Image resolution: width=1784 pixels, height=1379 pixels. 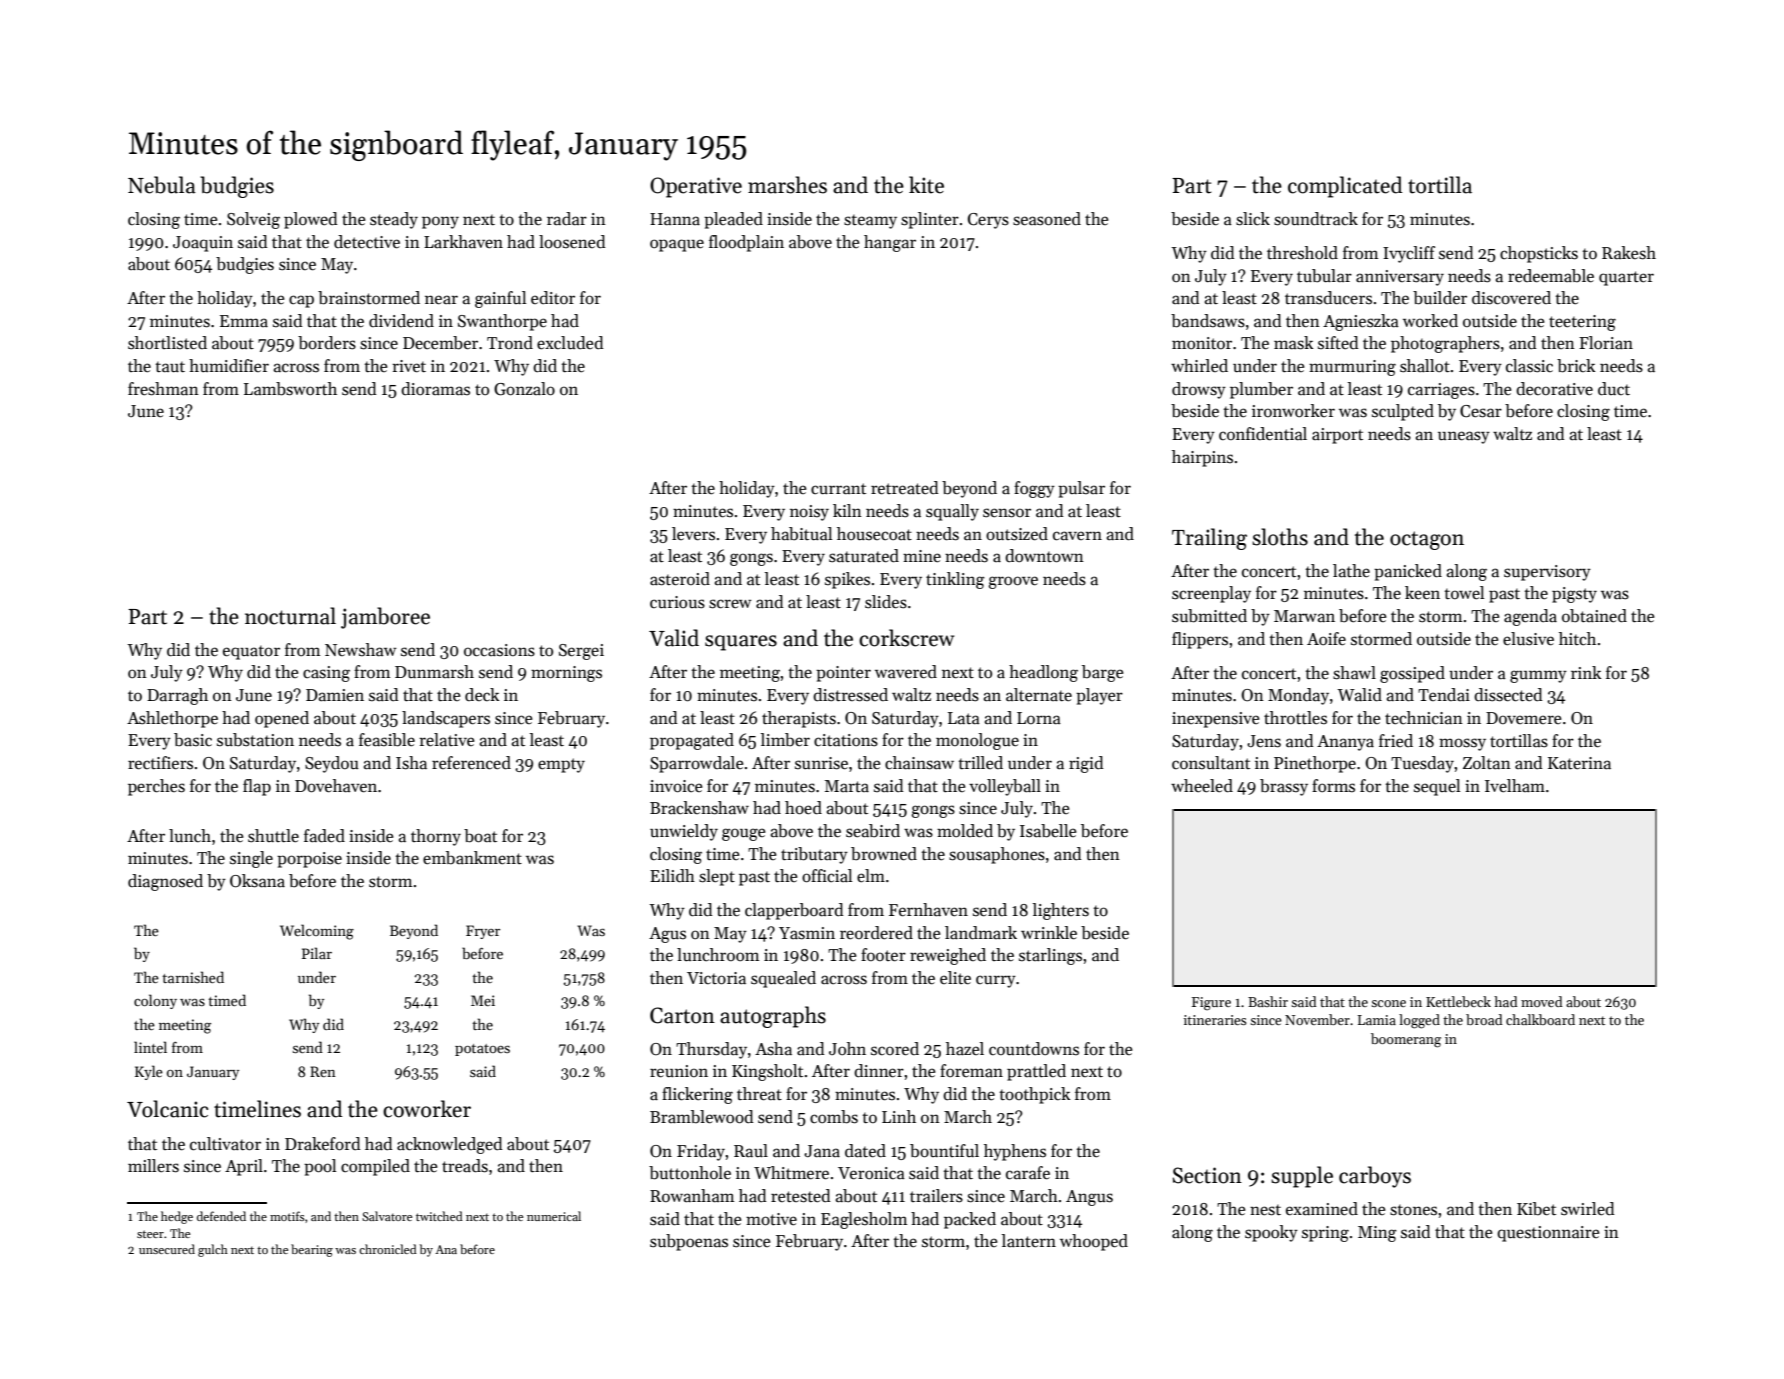 What do you see at coordinates (692, 741) in the document?
I see `propagated` at bounding box center [692, 741].
